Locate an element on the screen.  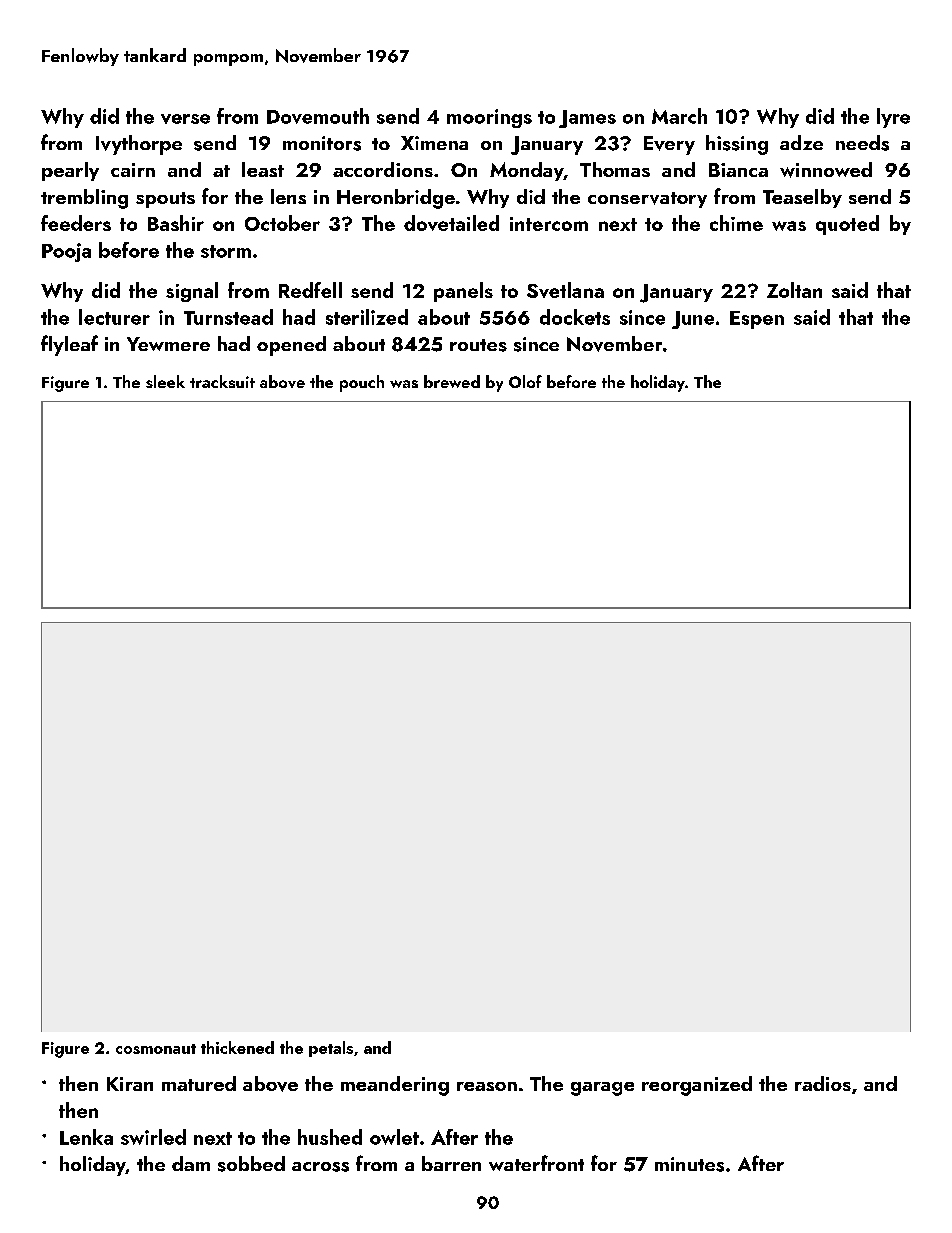
pearly is located at coordinates (70, 171).
